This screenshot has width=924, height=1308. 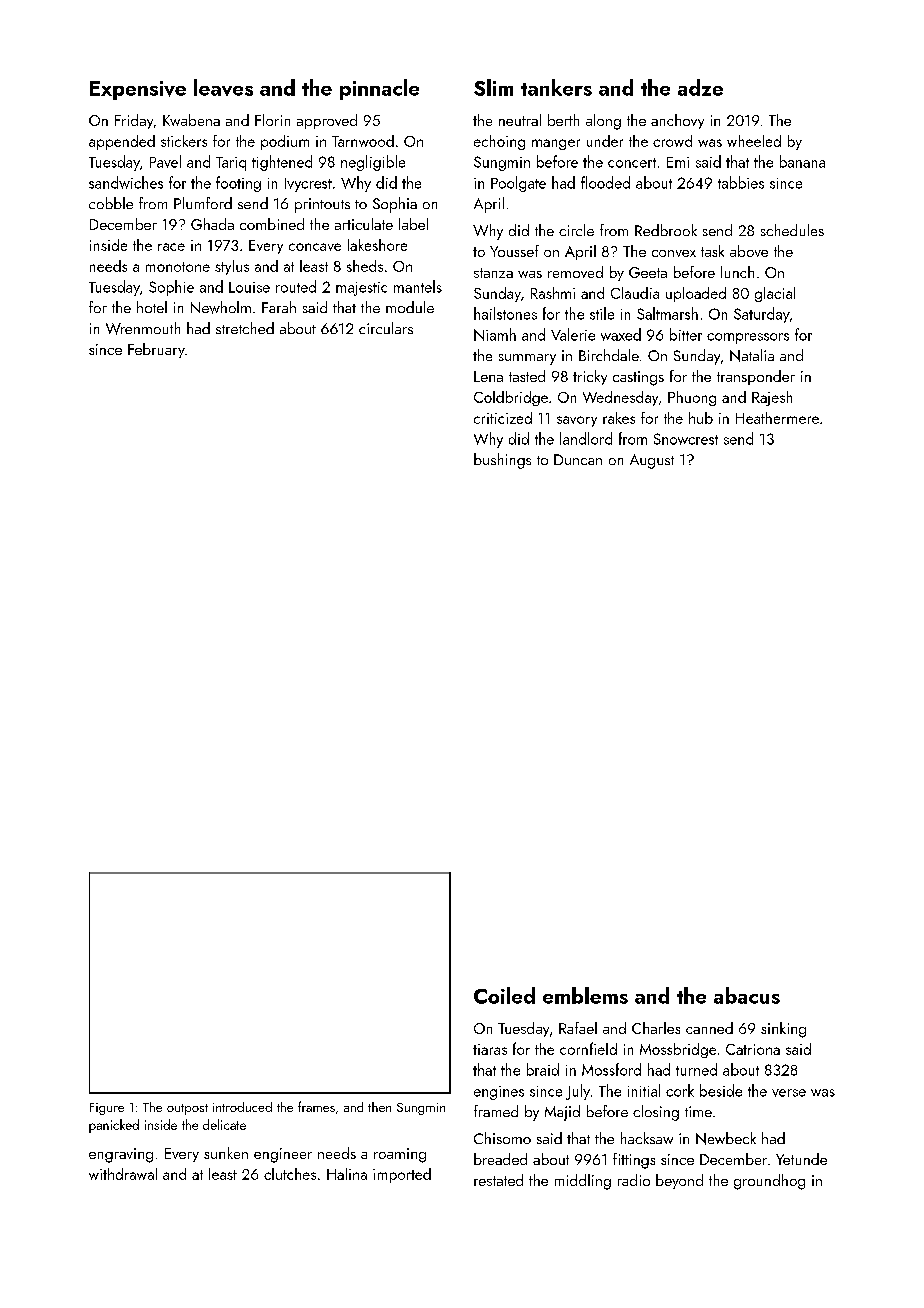 What do you see at coordinates (741, 182) in the screenshot?
I see `tabbies` at bounding box center [741, 182].
